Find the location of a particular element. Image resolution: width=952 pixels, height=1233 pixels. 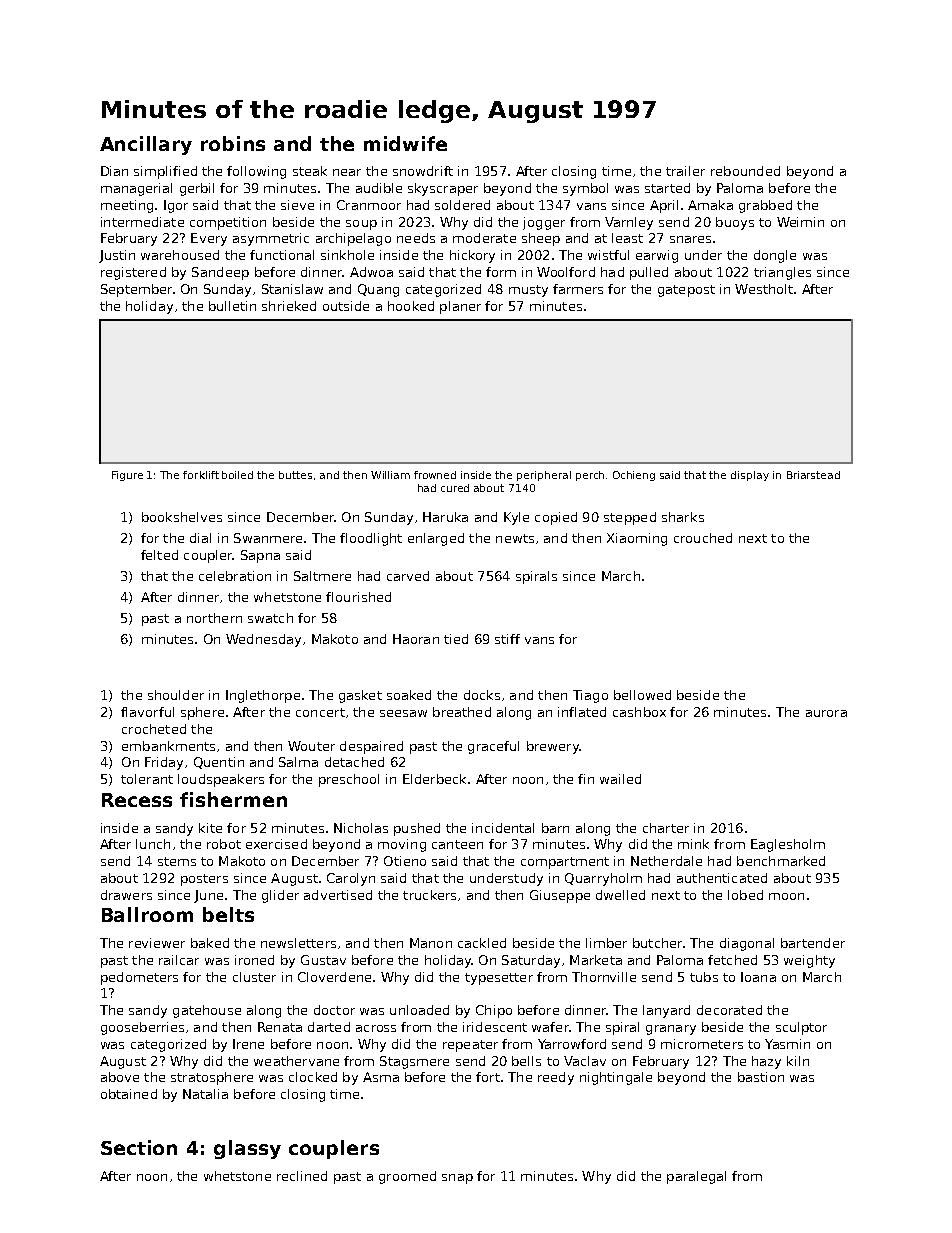

aurora is located at coordinates (826, 713).
